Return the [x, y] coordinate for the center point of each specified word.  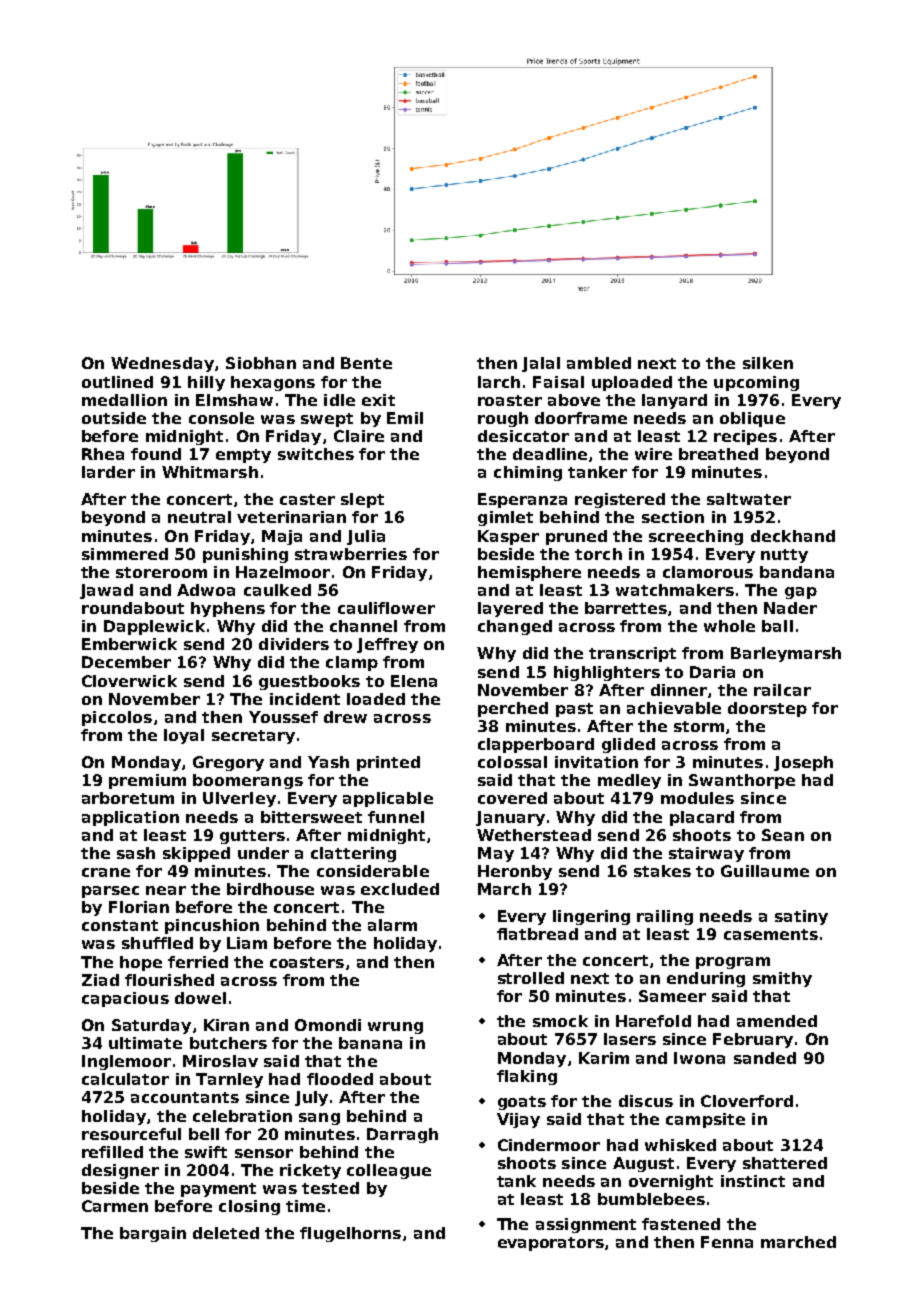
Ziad [100, 980]
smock [560, 1021]
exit [378, 400]
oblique [752, 419]
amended [777, 1021]
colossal [512, 762]
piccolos [117, 718]
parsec [110, 892]
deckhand [793, 536]
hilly [206, 383]
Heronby [515, 872]
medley [629, 781]
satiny [801, 917]
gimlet [505, 518]
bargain [153, 1234]
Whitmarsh [210, 472]
